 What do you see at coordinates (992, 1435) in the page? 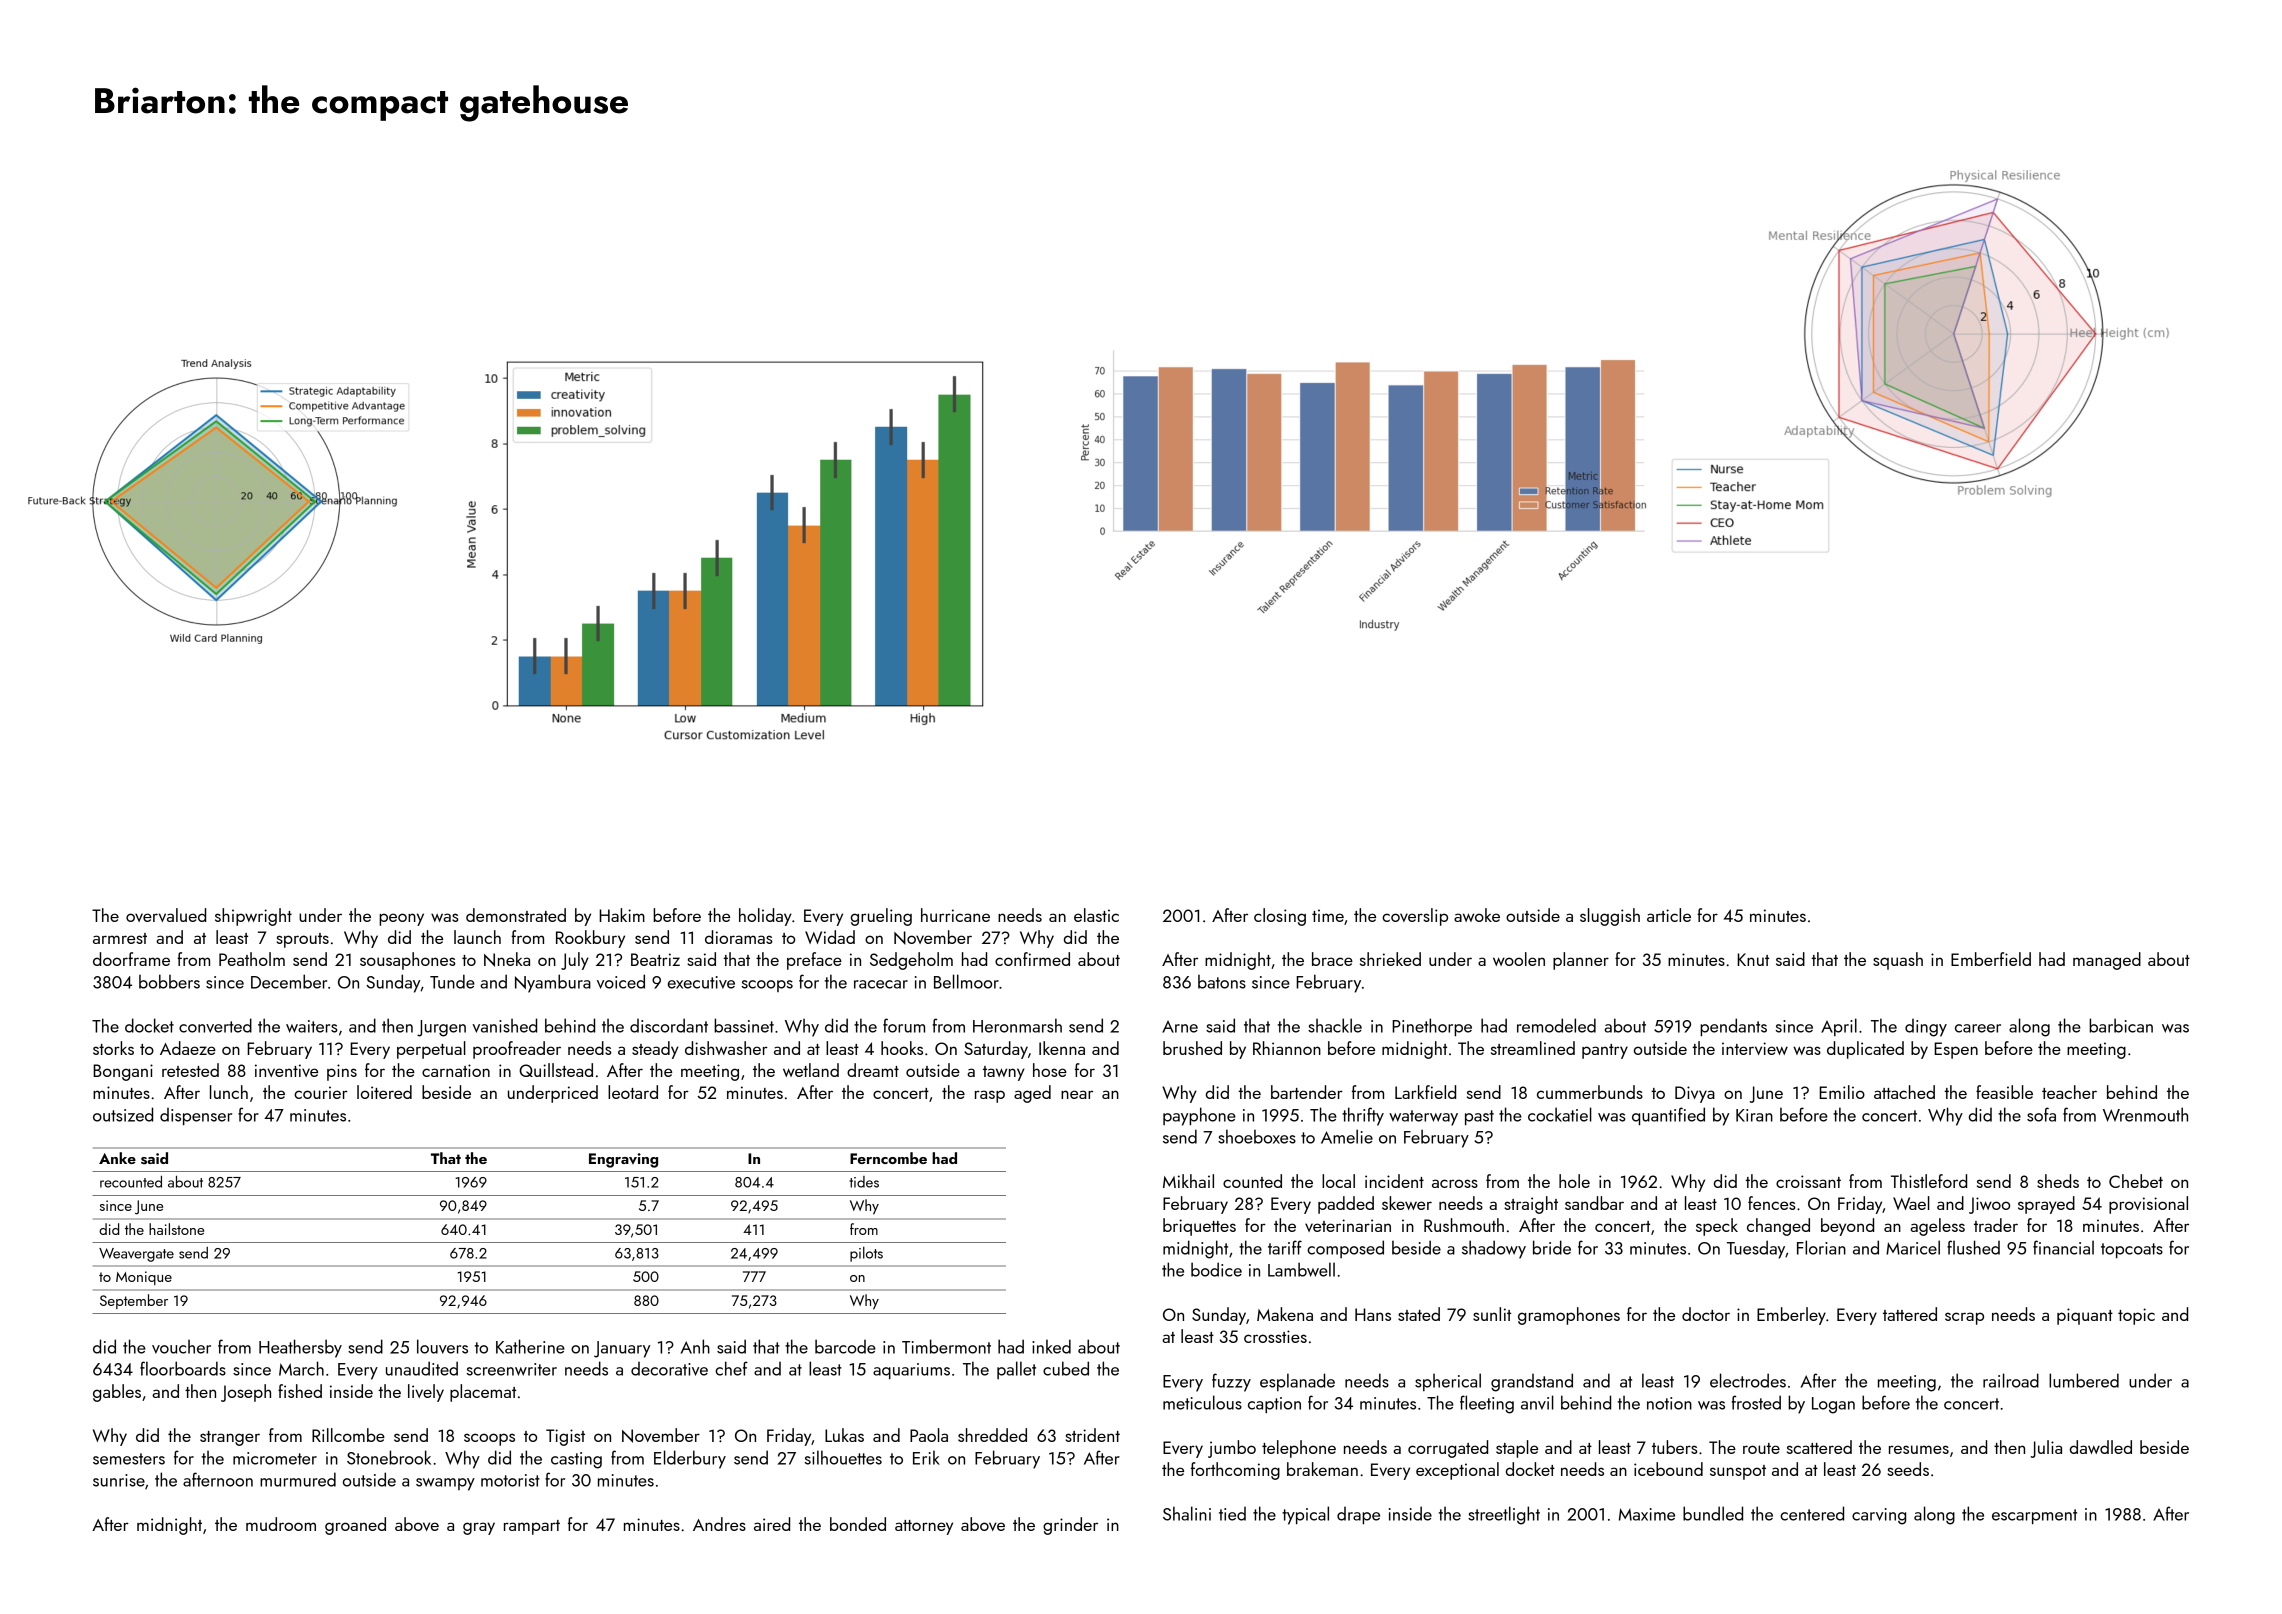
I see `shredded` at bounding box center [992, 1435].
